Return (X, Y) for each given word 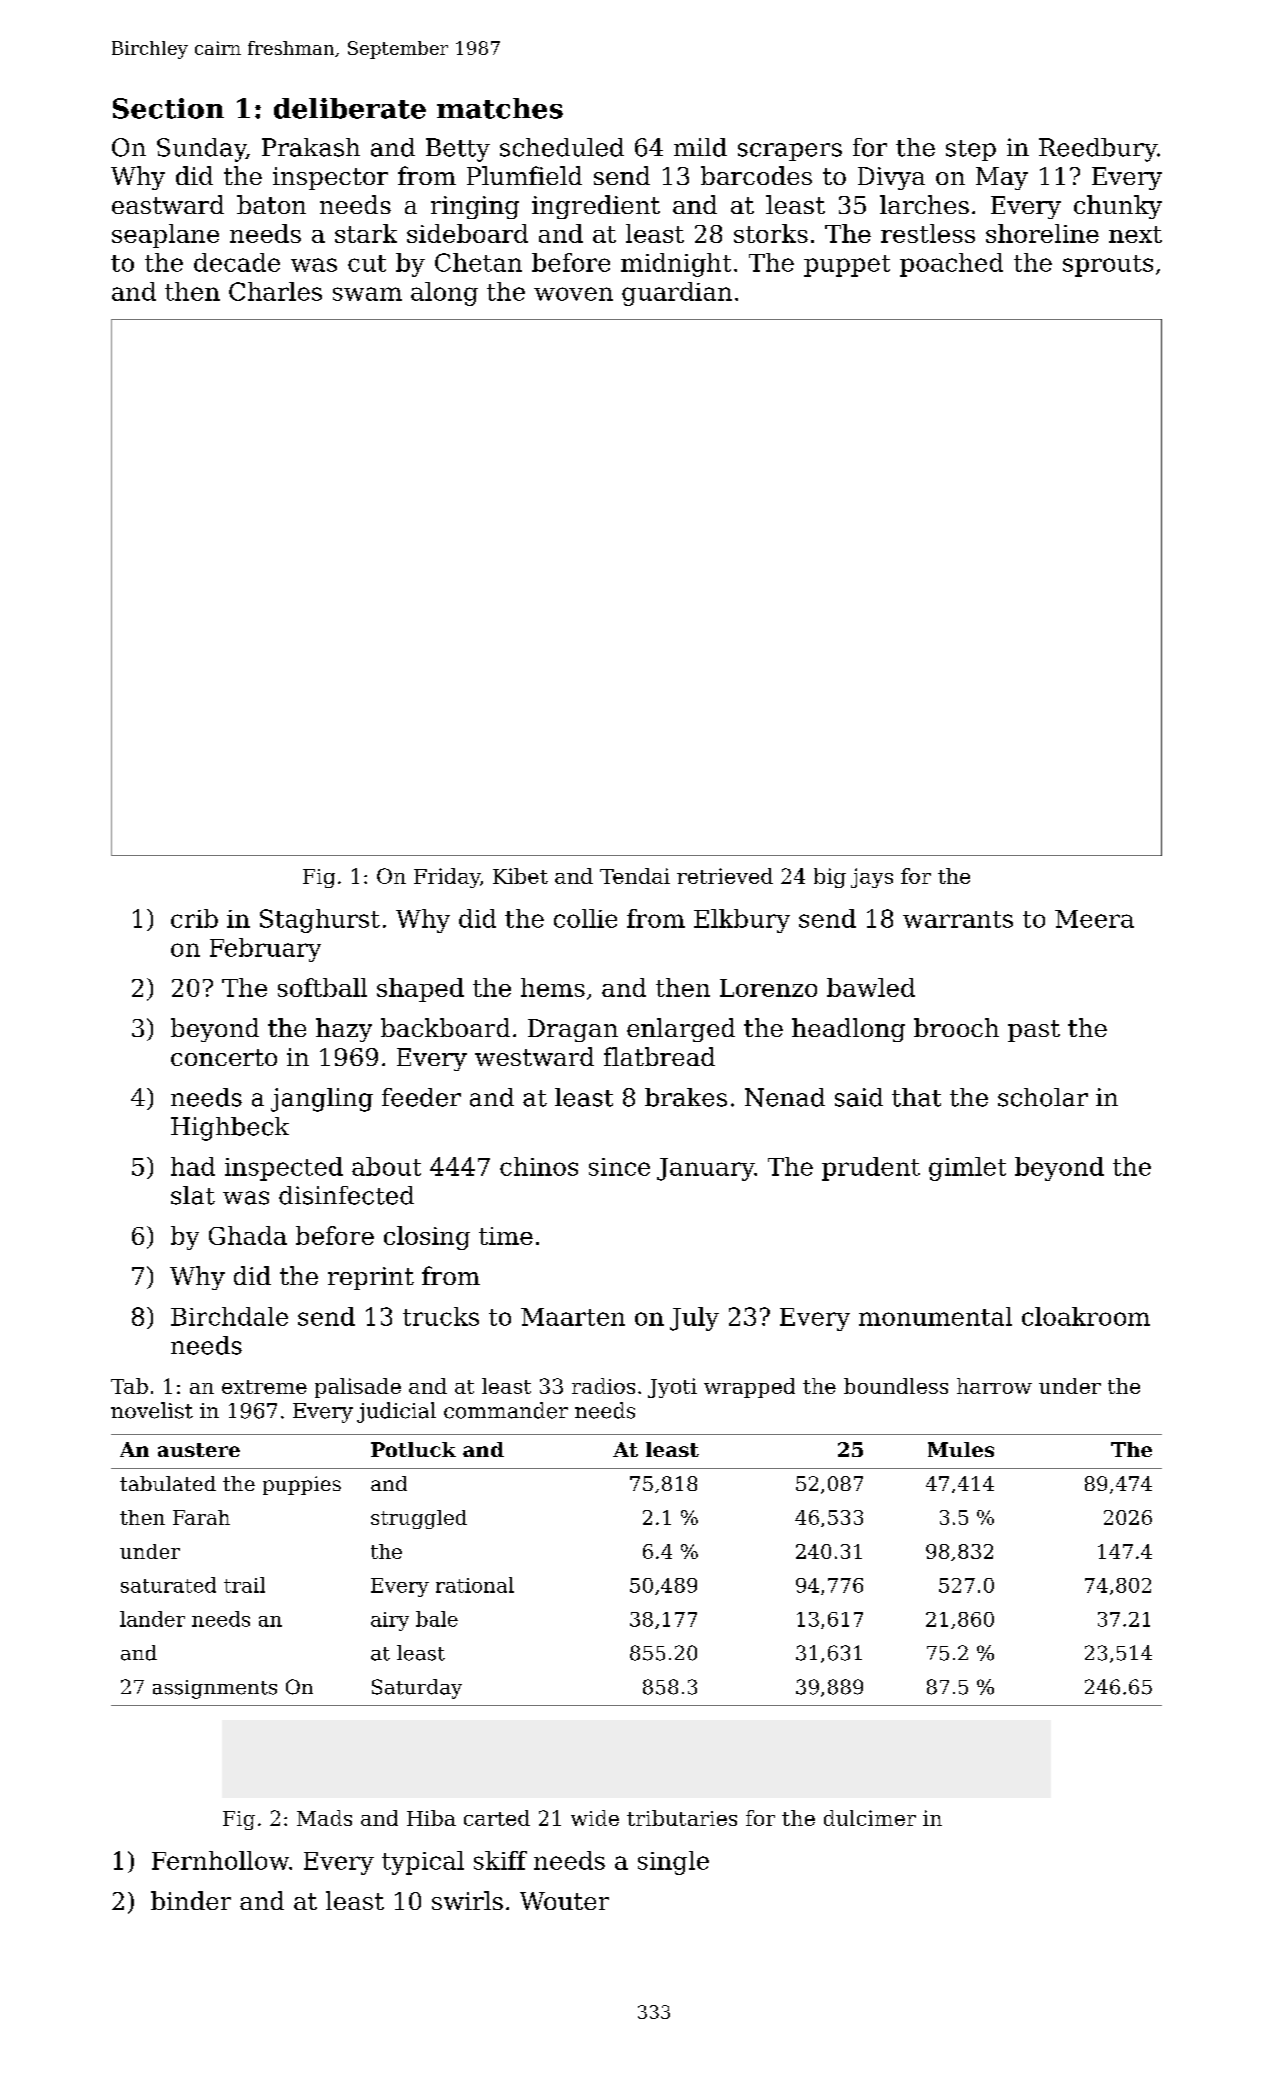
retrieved (725, 876)
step (971, 150)
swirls (467, 1900)
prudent (871, 1169)
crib (194, 918)
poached (951, 265)
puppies (302, 1485)
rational (475, 1585)
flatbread (659, 1056)
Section (168, 108)
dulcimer (870, 1818)
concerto (224, 1057)
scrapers (790, 152)
